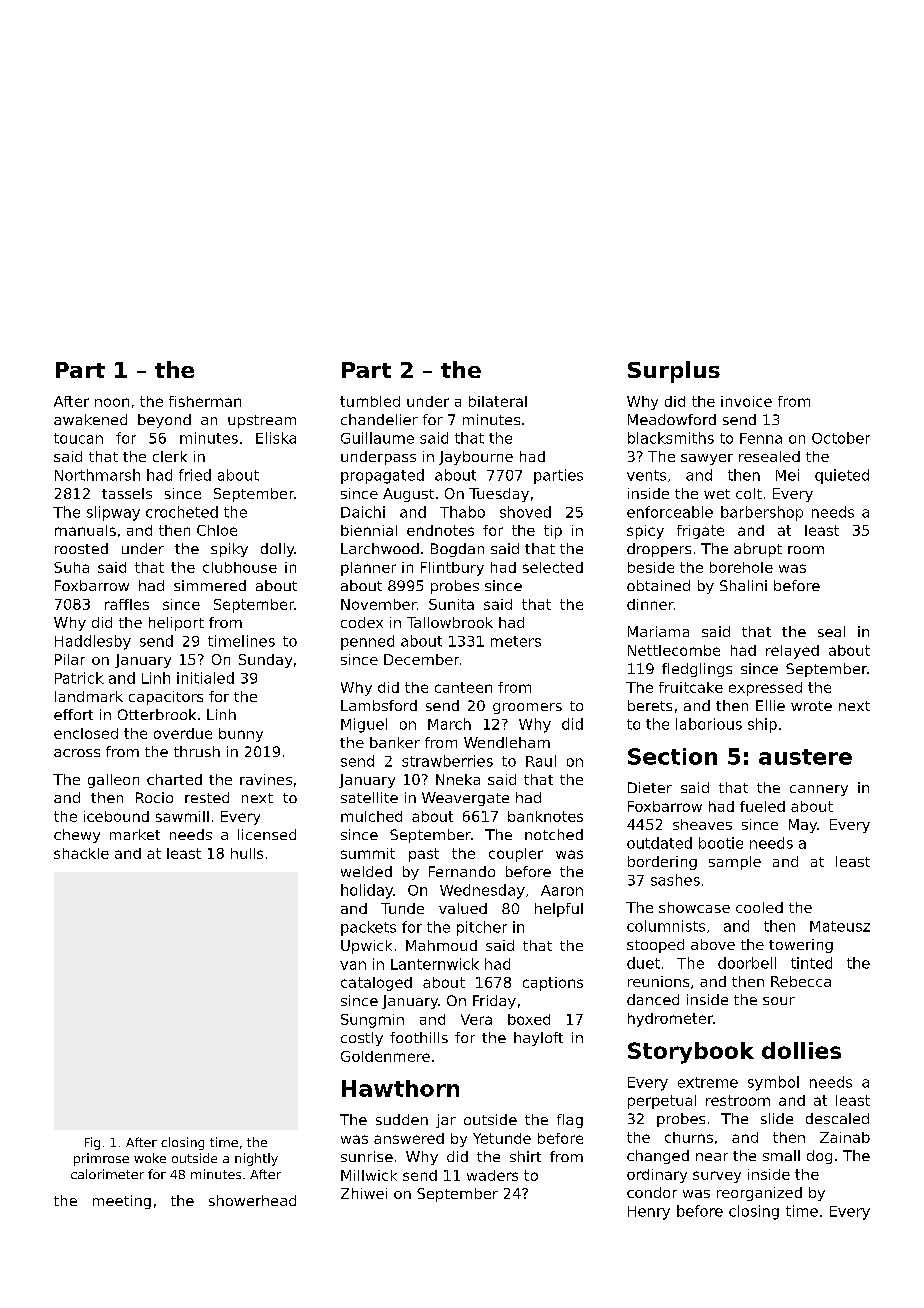 This document has height=1308, width=924. What do you see at coordinates (672, 756) in the document?
I see `Section` at bounding box center [672, 756].
